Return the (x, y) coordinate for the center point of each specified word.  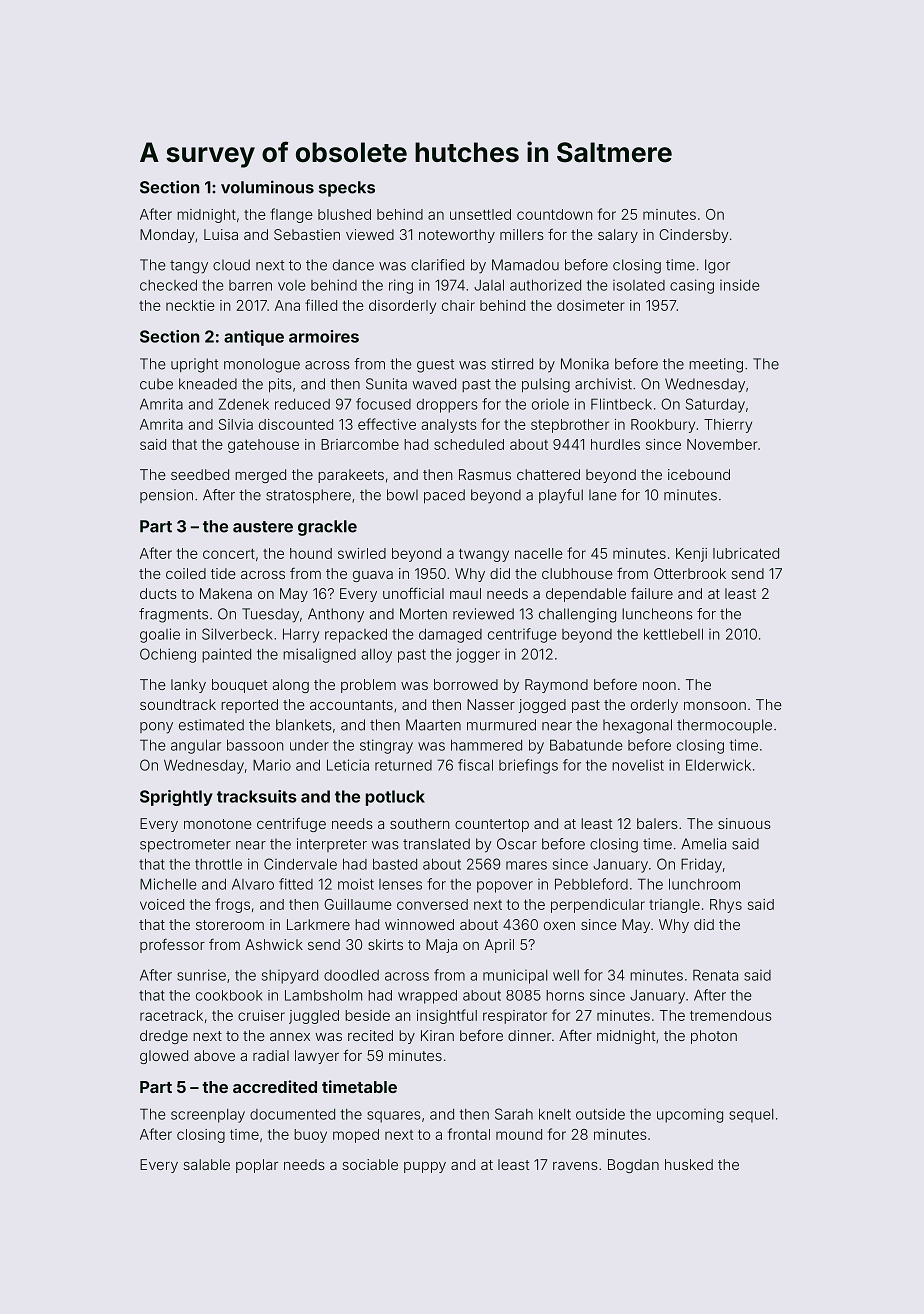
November (722, 444)
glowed (164, 1057)
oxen (559, 926)
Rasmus (485, 474)
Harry (301, 635)
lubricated (746, 553)
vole (291, 285)
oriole (550, 404)
